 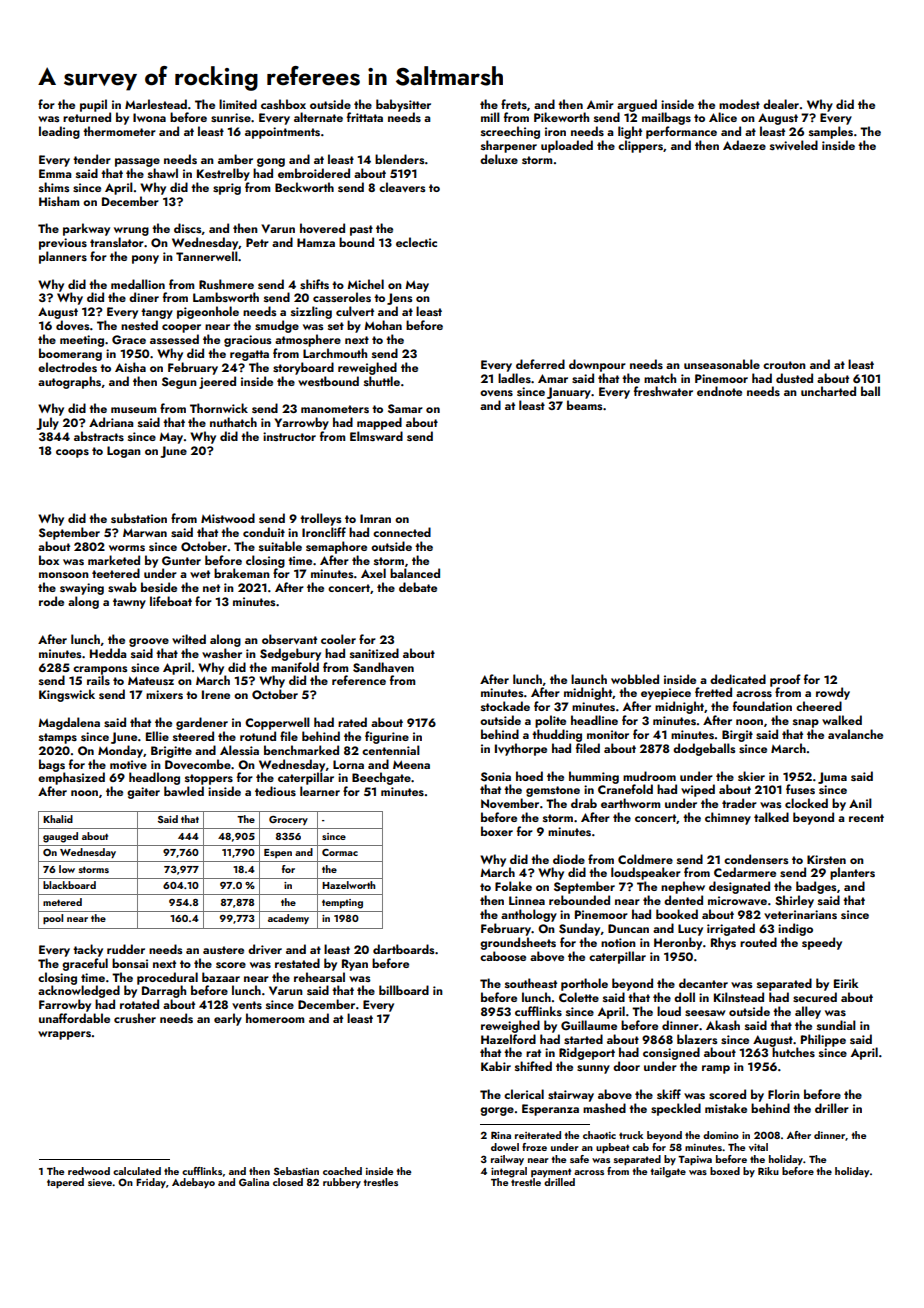 I want to click on clippers, so click(x=640, y=146).
